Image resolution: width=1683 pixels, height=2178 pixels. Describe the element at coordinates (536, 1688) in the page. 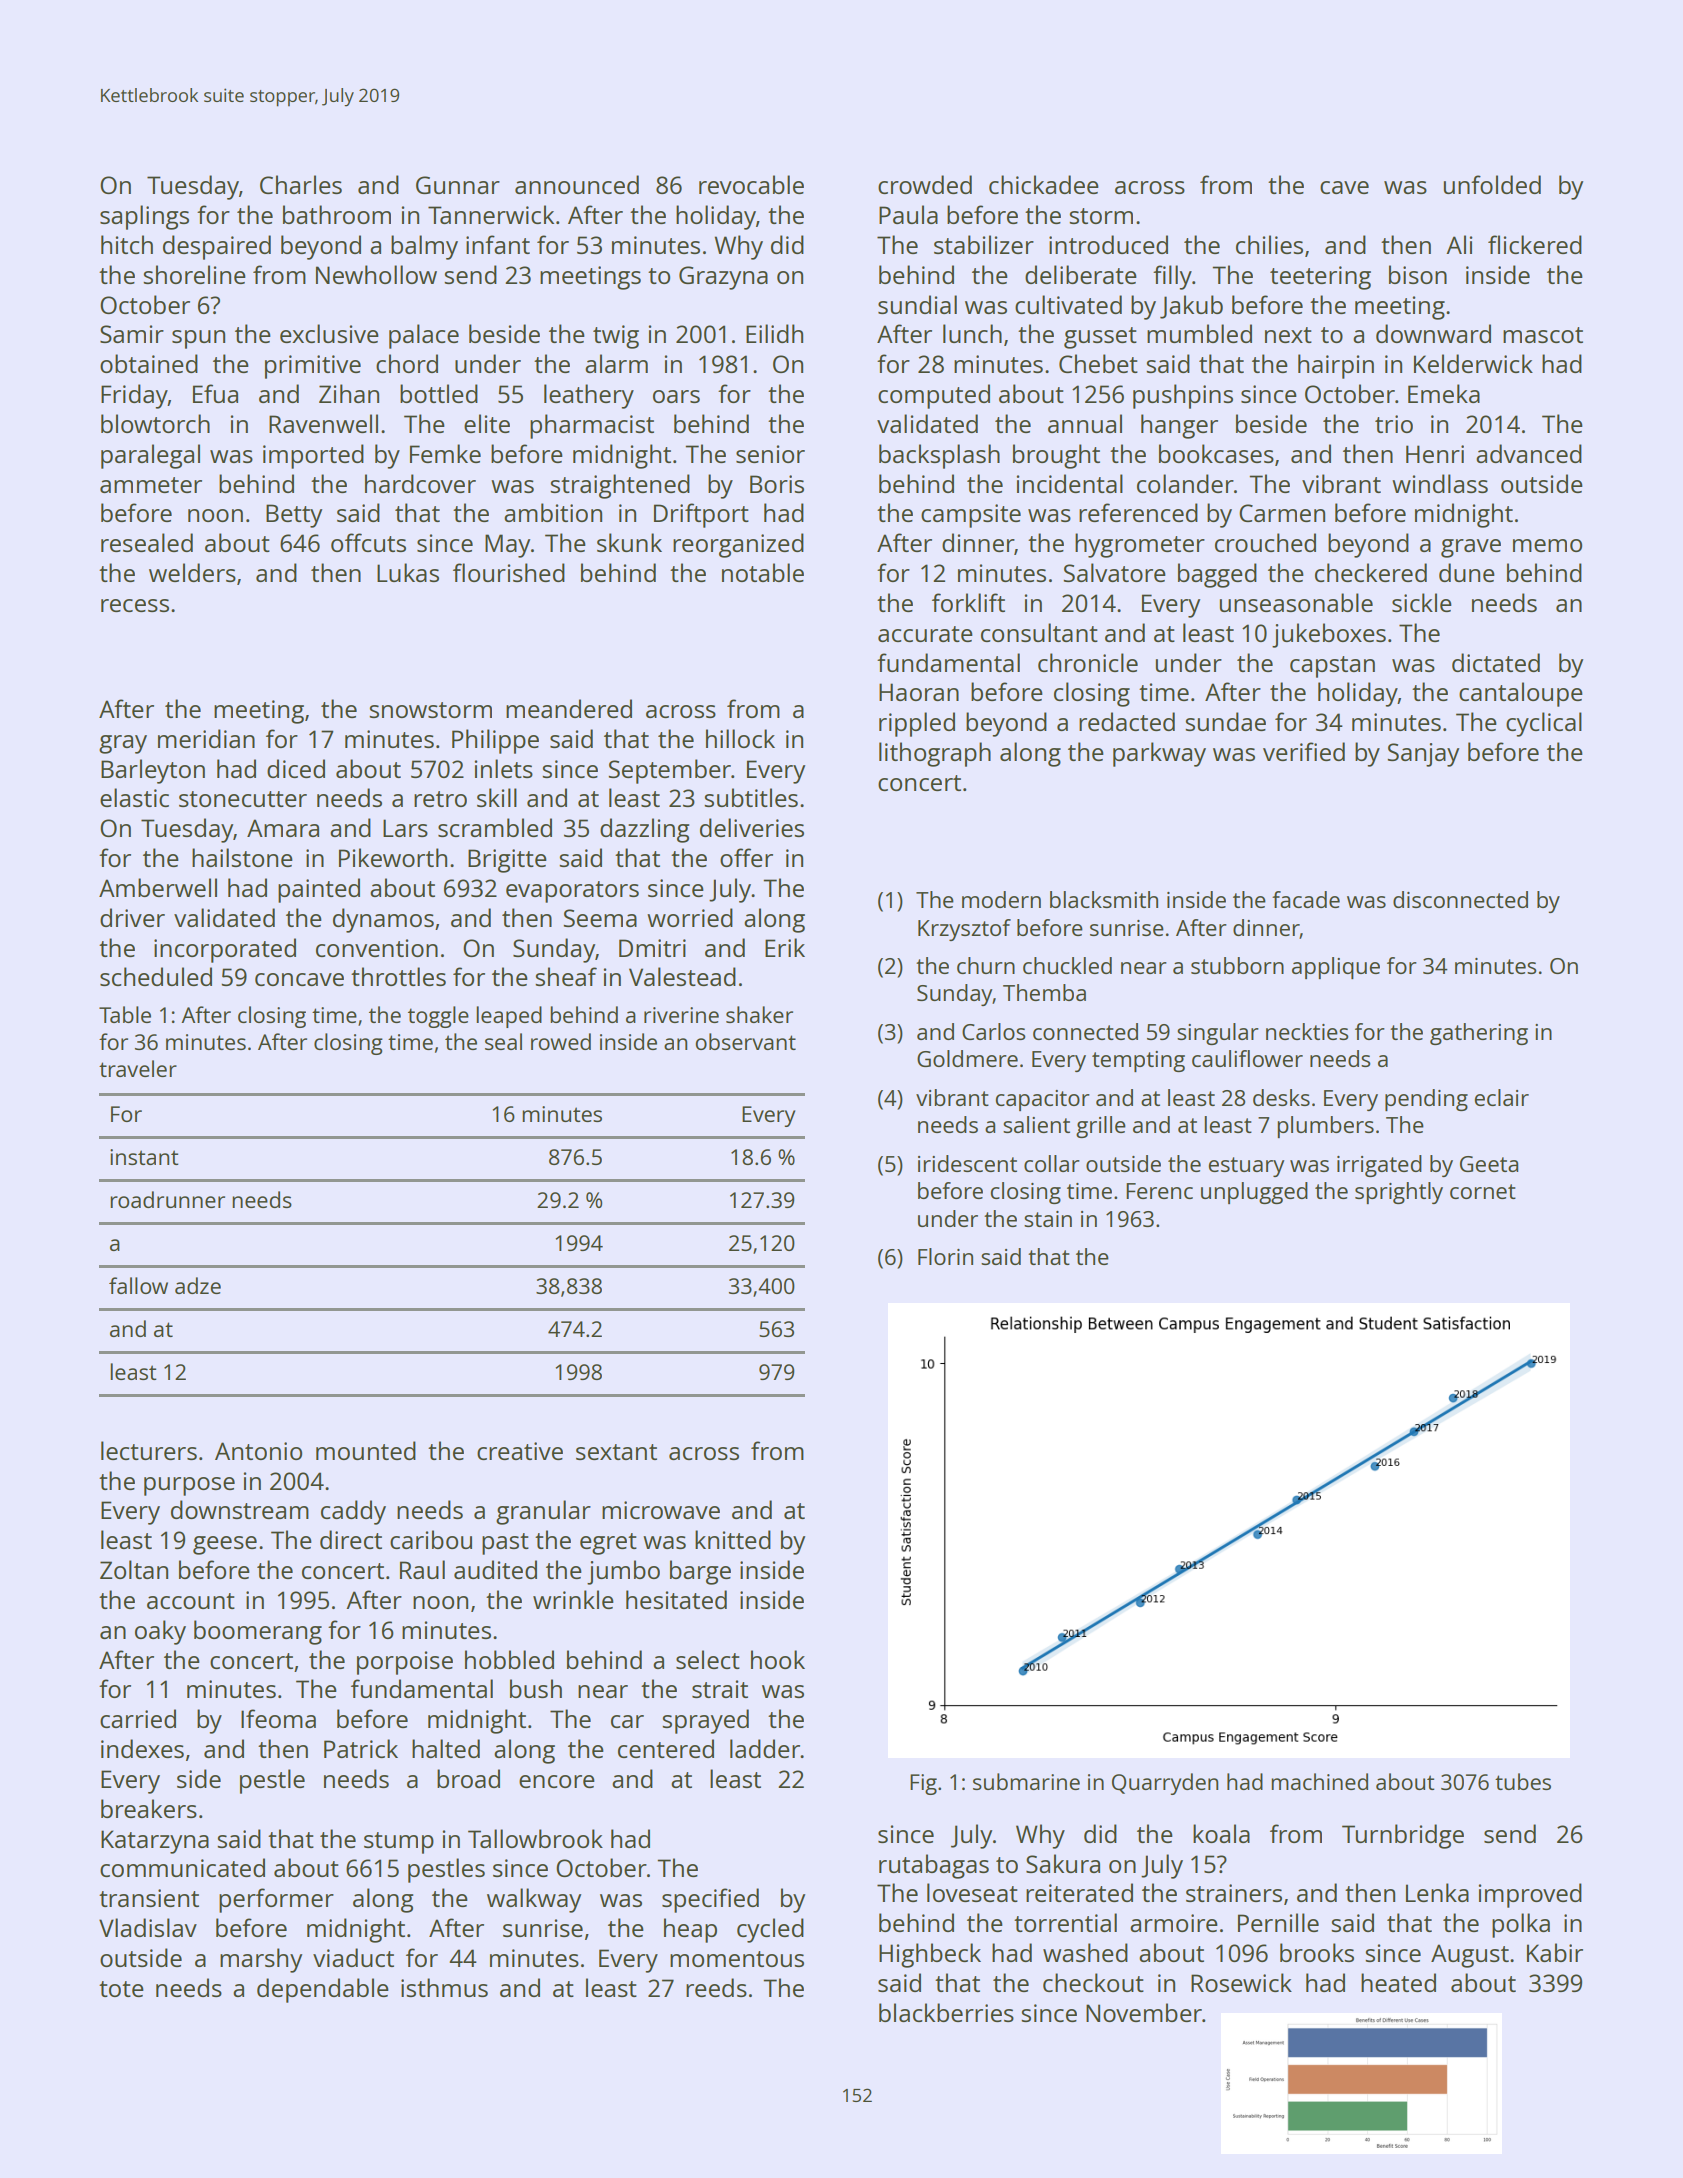

I see `bush` at that location.
